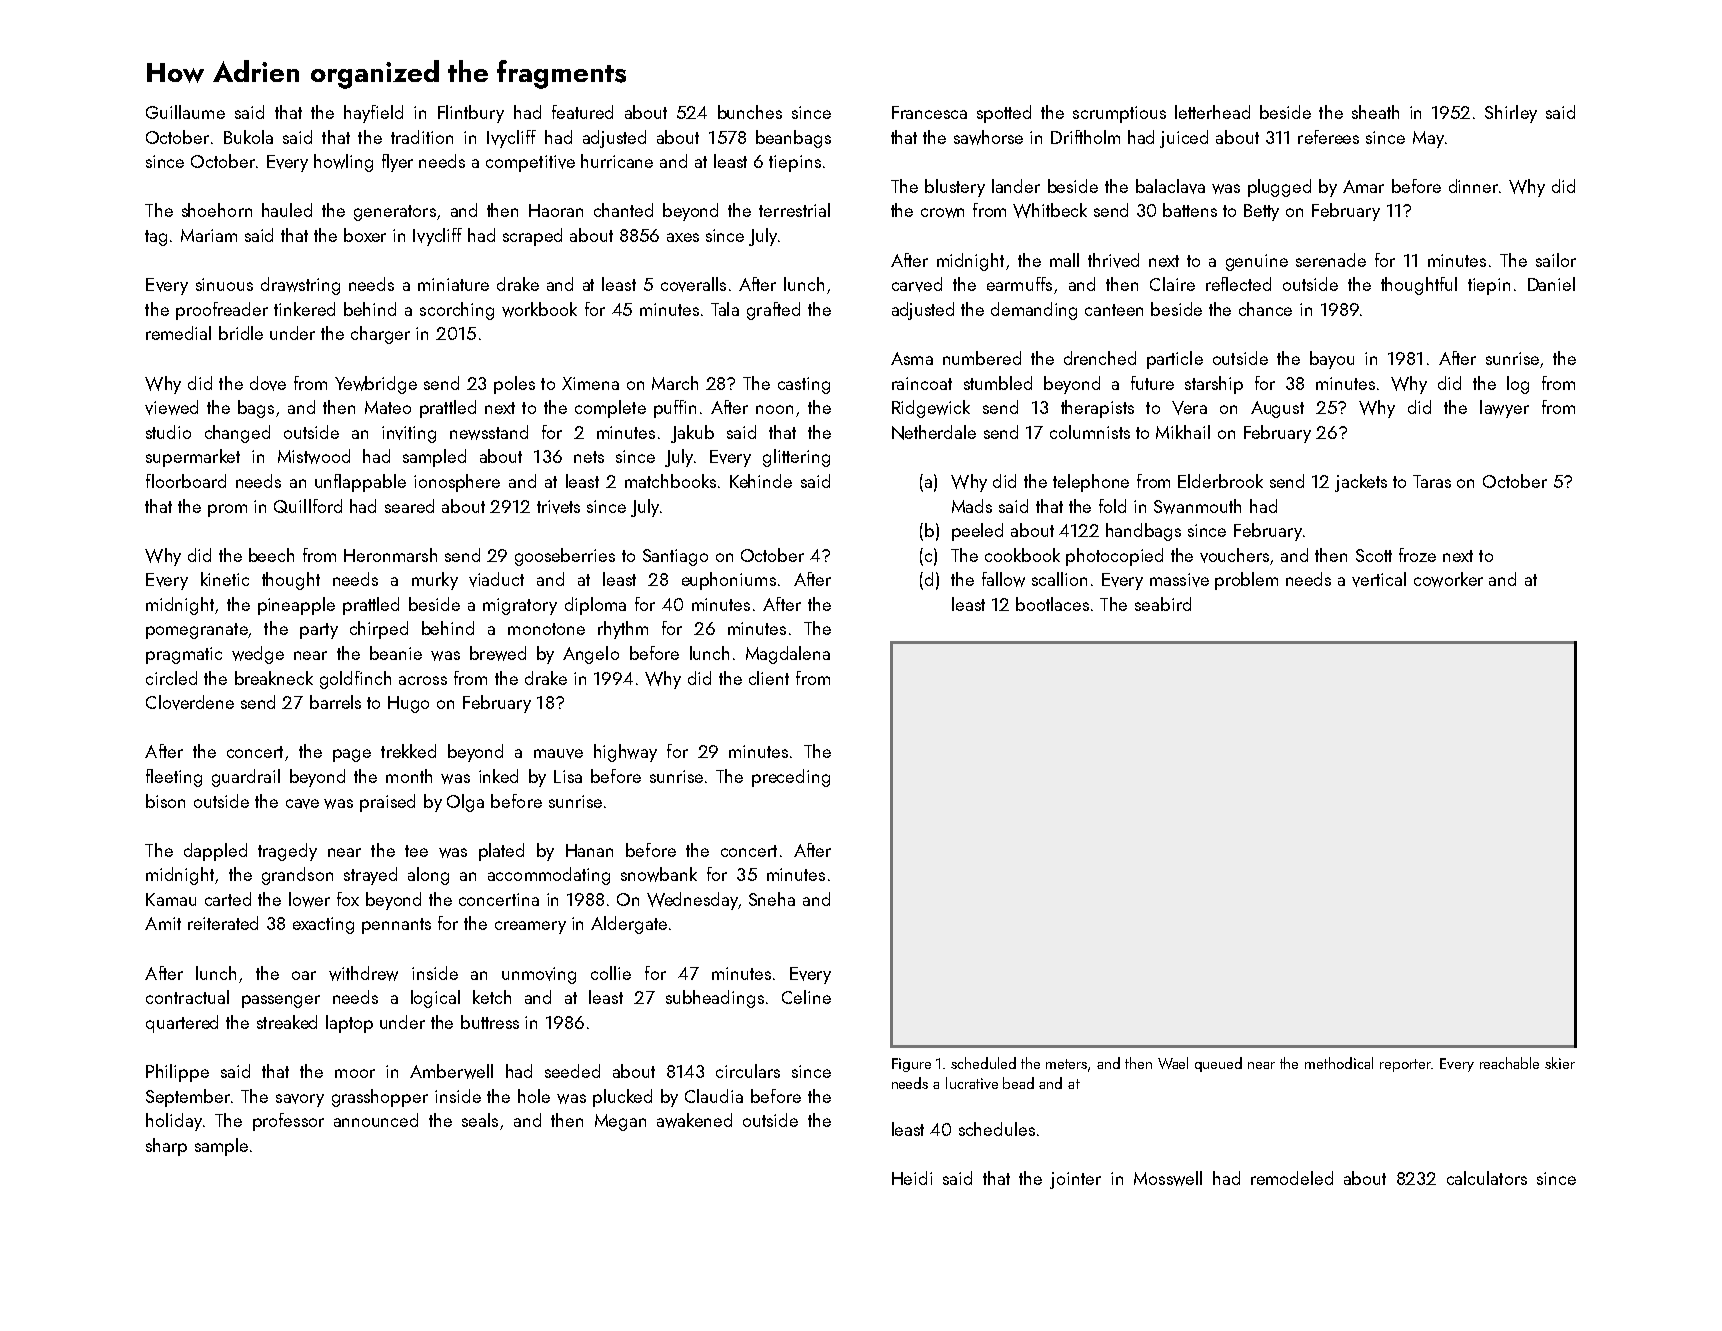 The width and height of the image is (1722, 1331). Describe the element at coordinates (772, 899) in the image. I see `Sneha` at that location.
